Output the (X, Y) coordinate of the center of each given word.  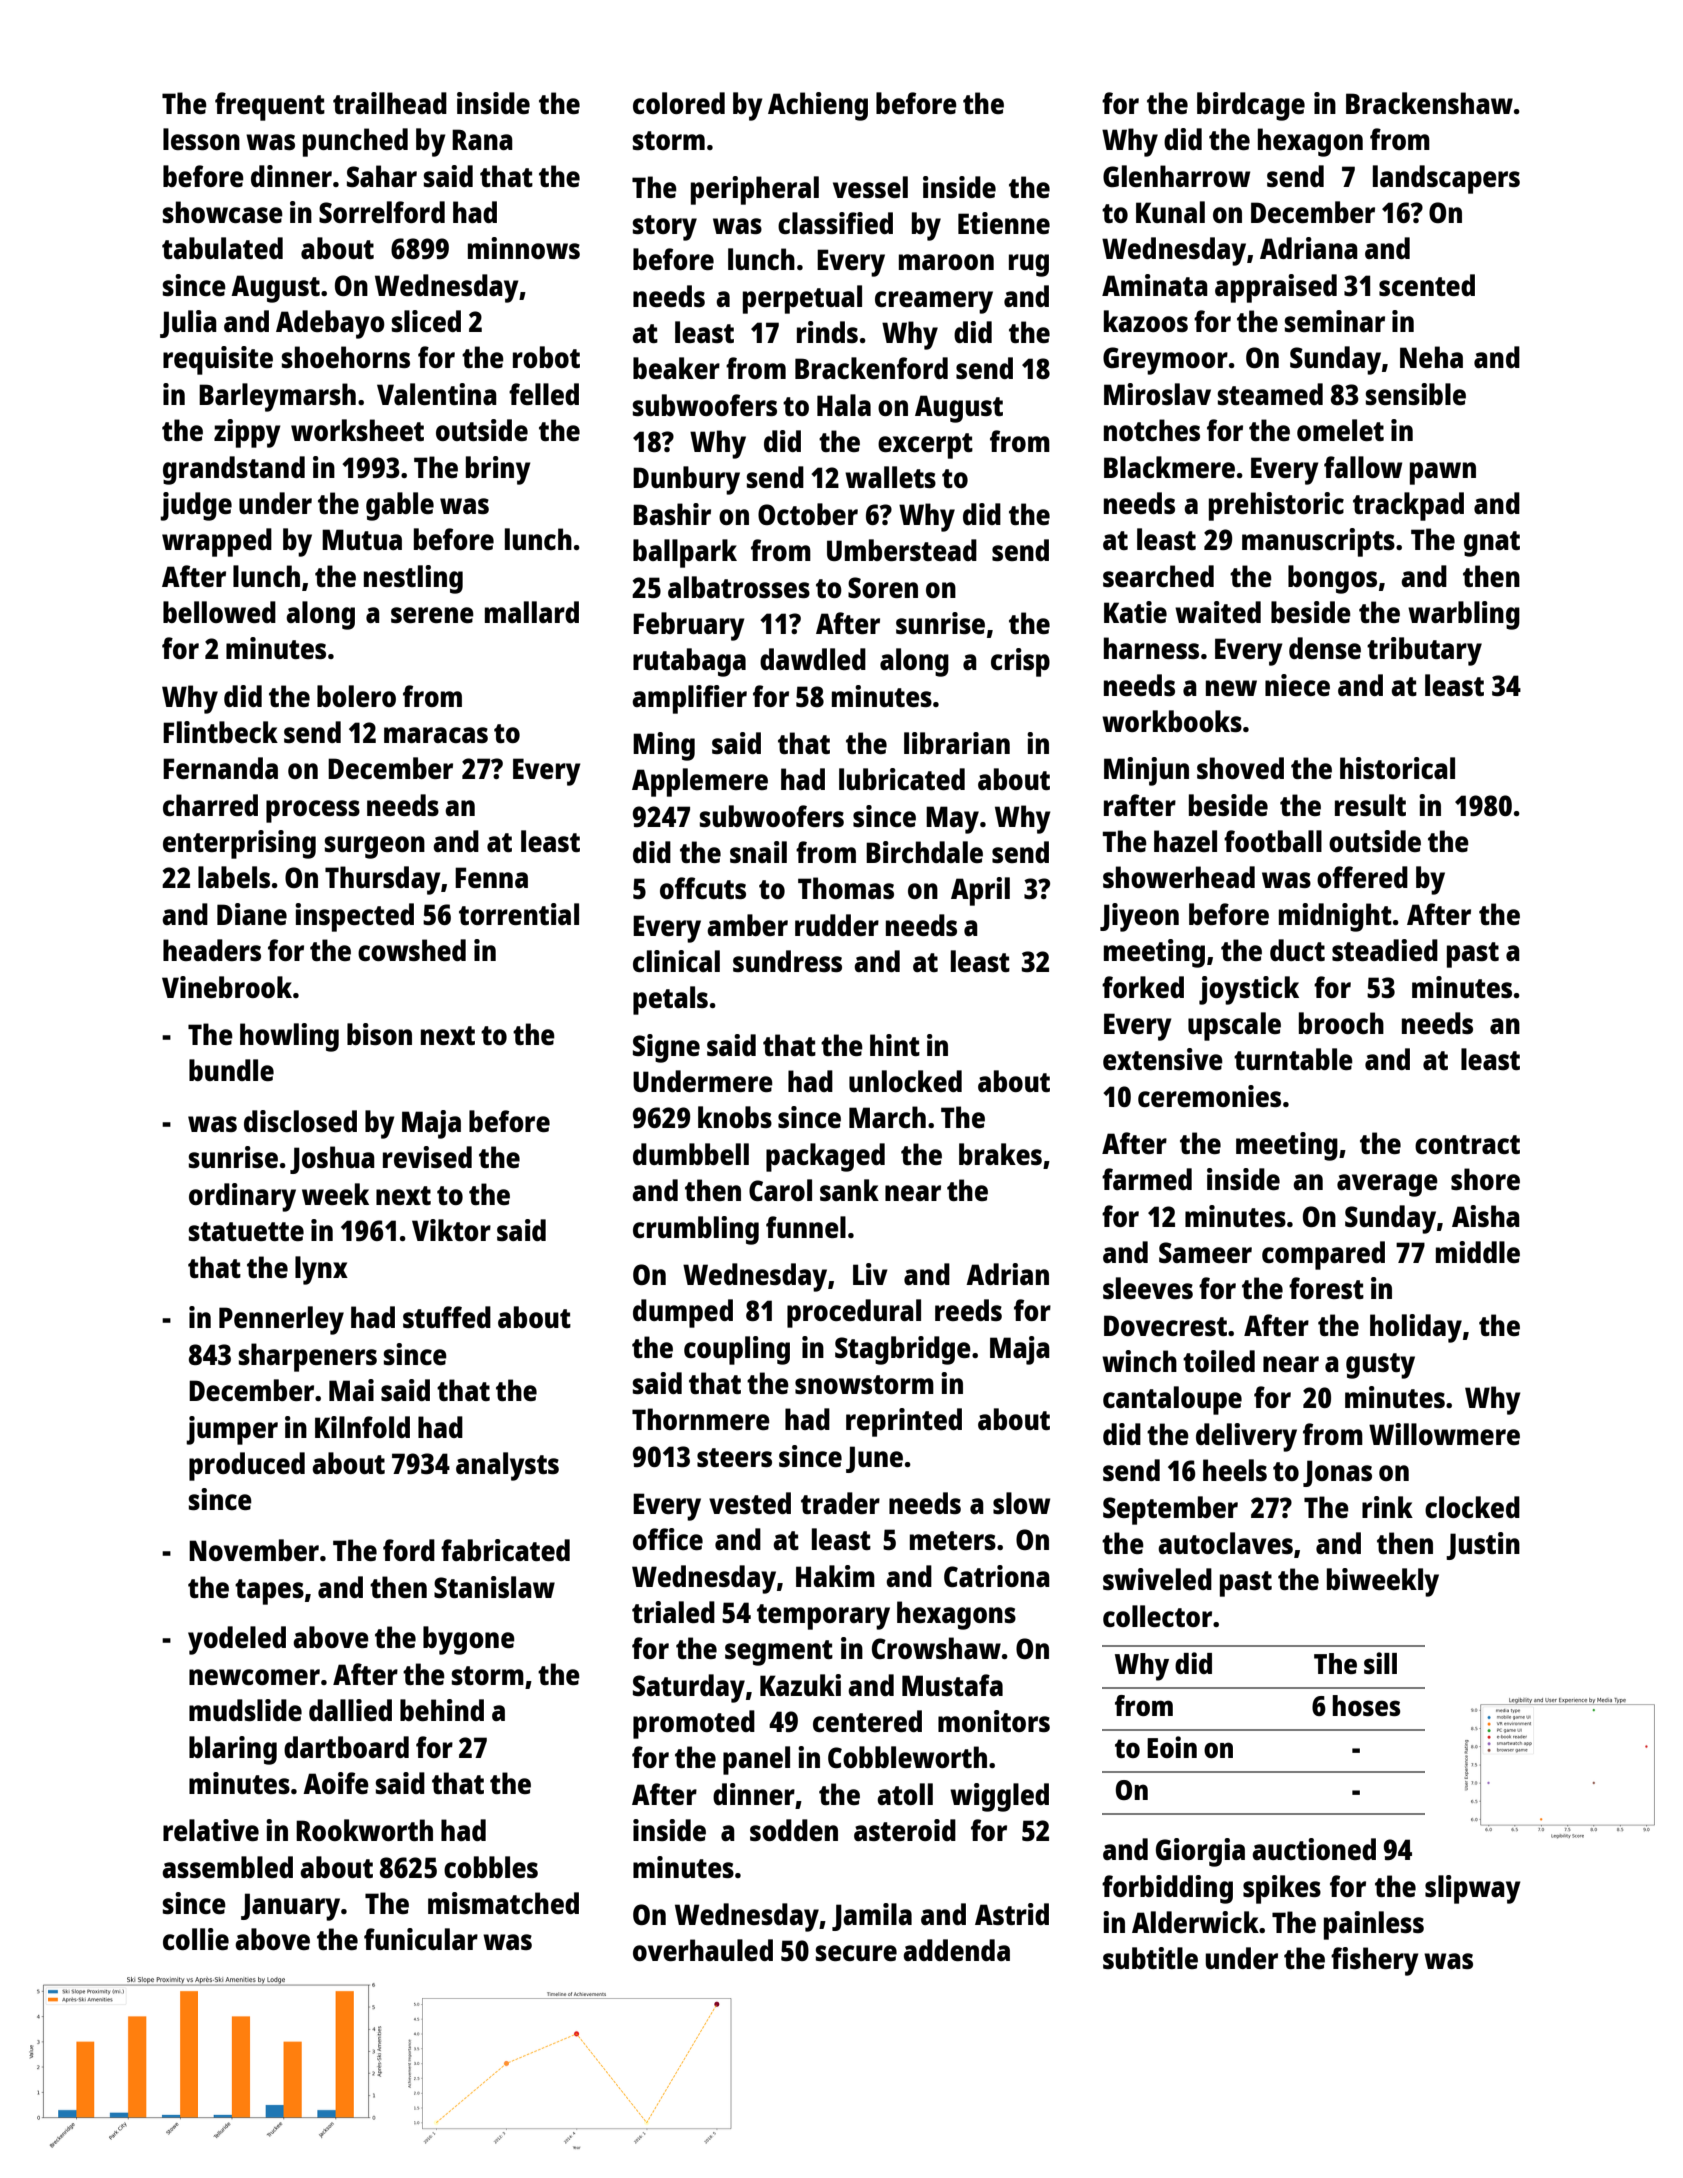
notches (1152, 430)
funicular (421, 1939)
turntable (1293, 1059)
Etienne (1004, 223)
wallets (890, 477)
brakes (1000, 1154)
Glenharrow (1176, 176)
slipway (1473, 1889)
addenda (956, 1950)
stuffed (447, 1317)
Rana (482, 139)
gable (400, 506)
